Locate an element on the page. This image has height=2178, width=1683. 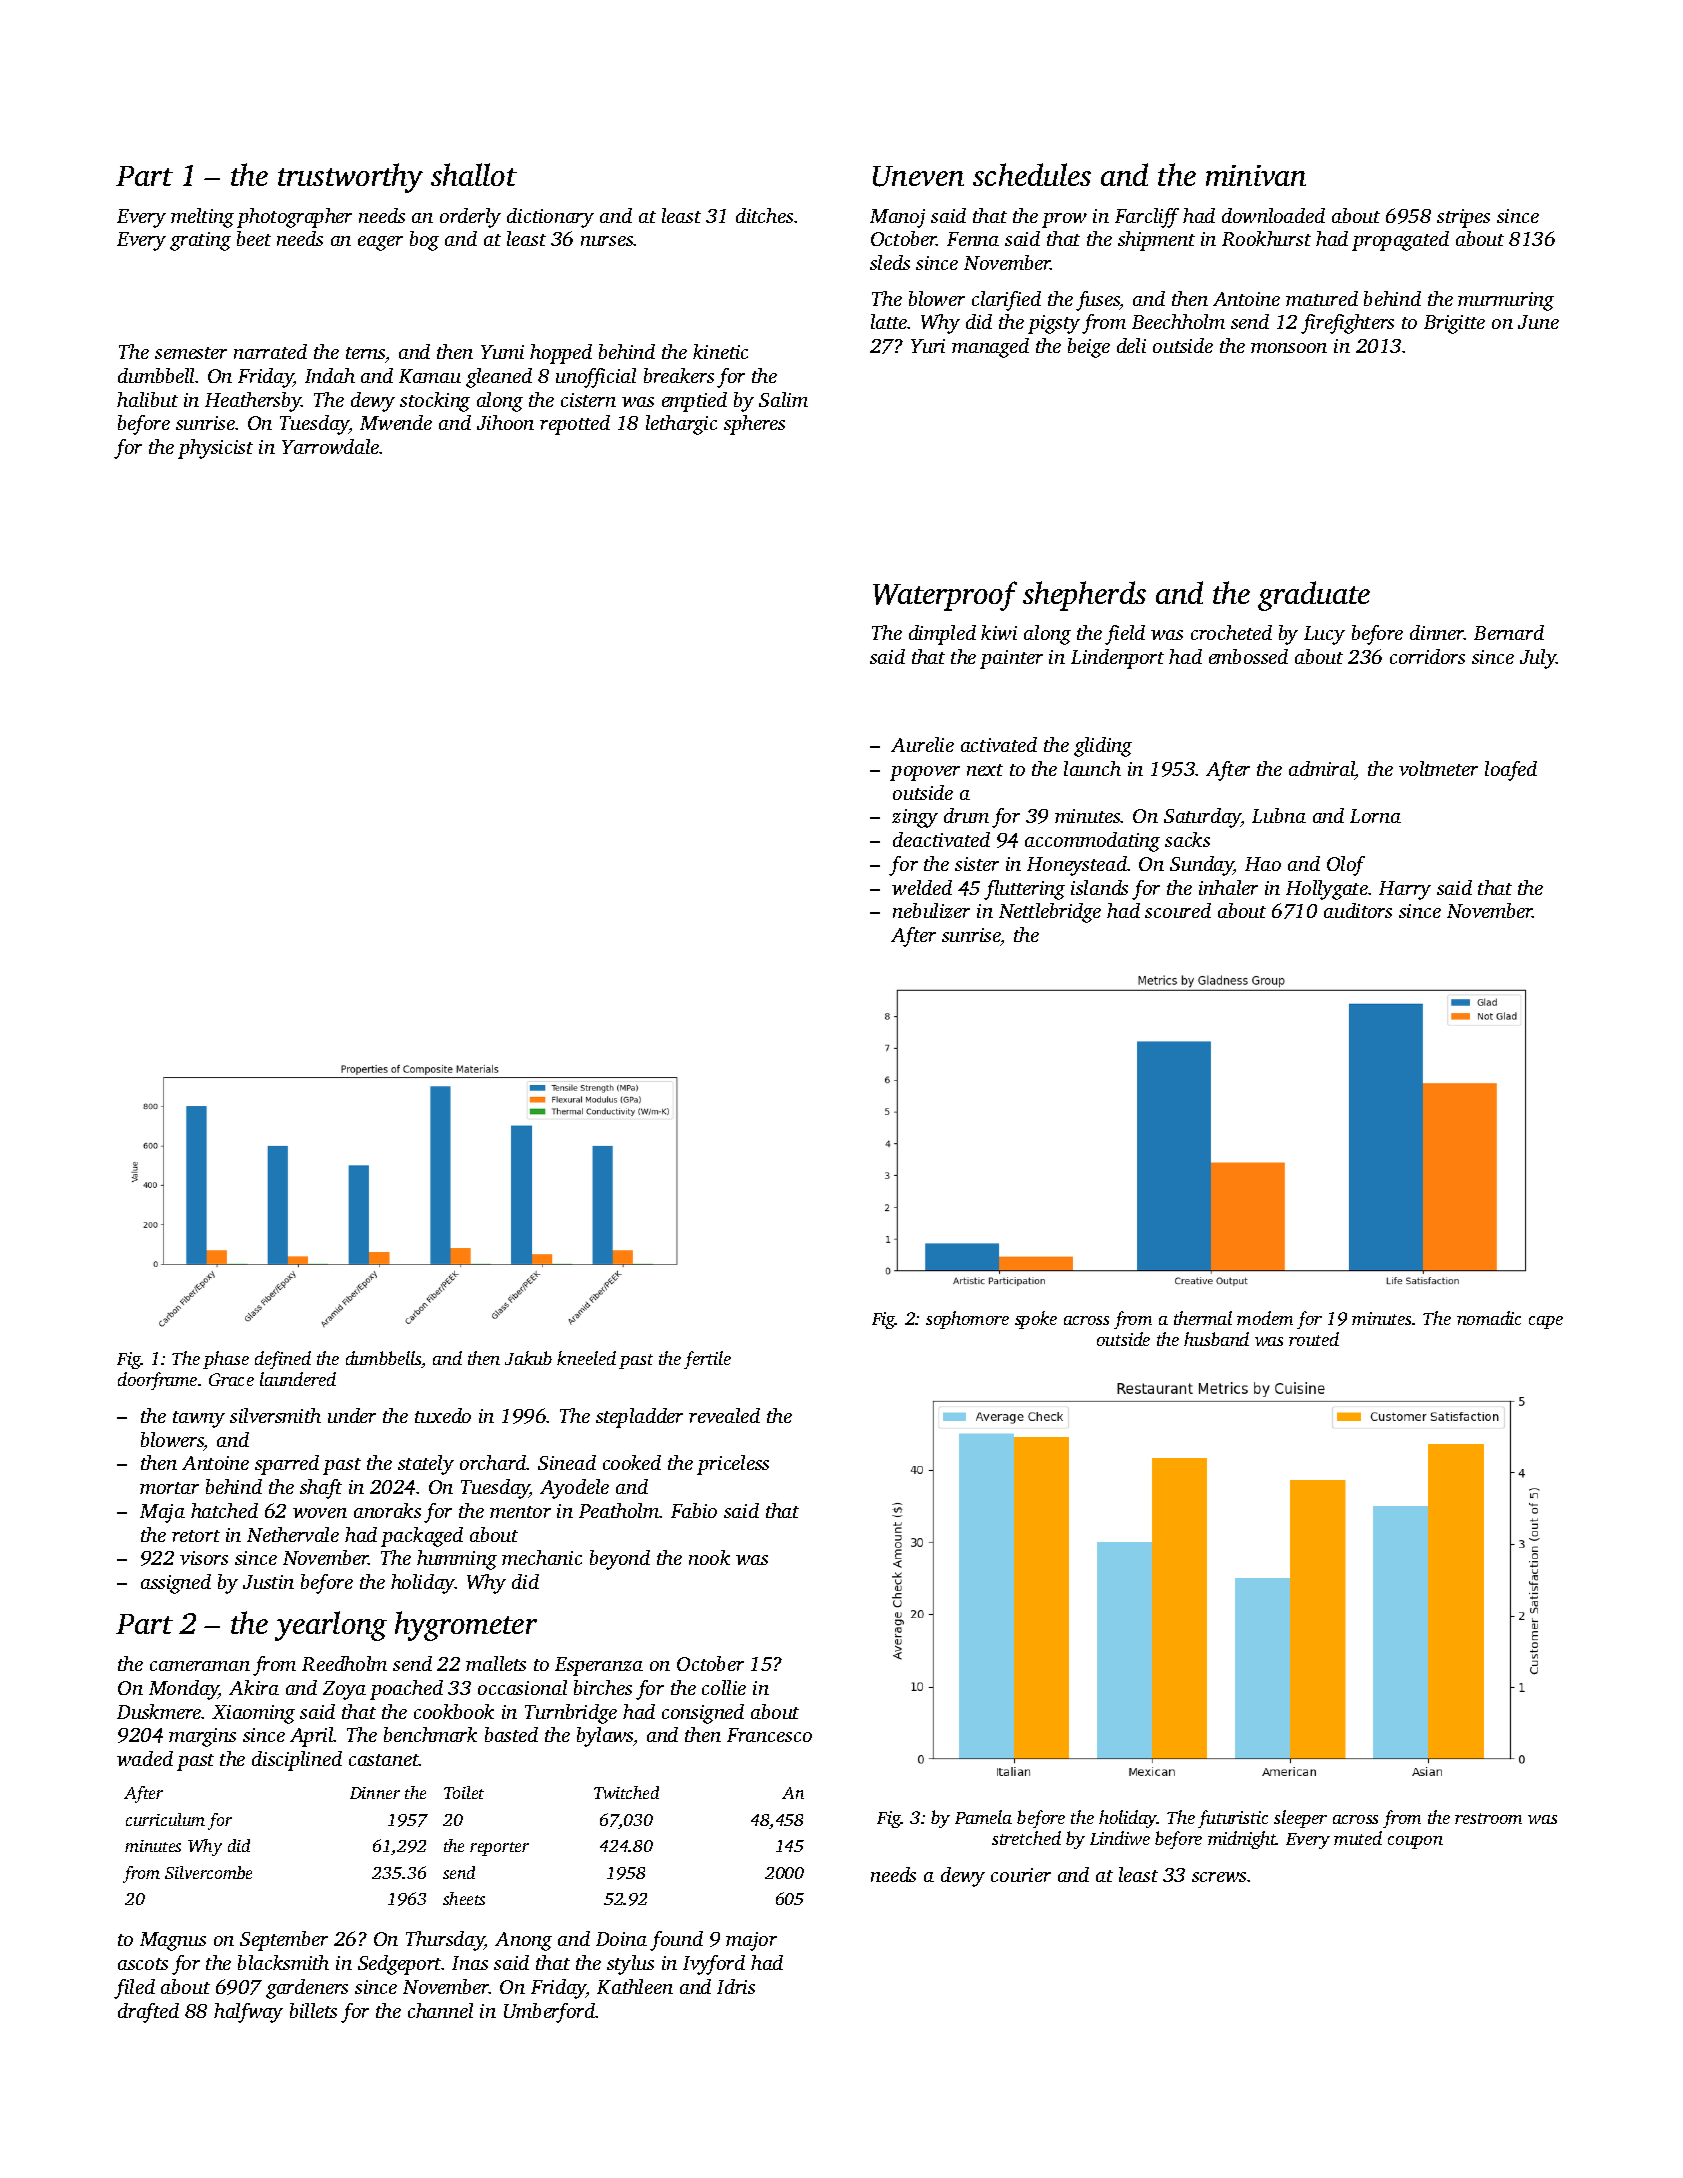
restroom is located at coordinates (1488, 1818).
